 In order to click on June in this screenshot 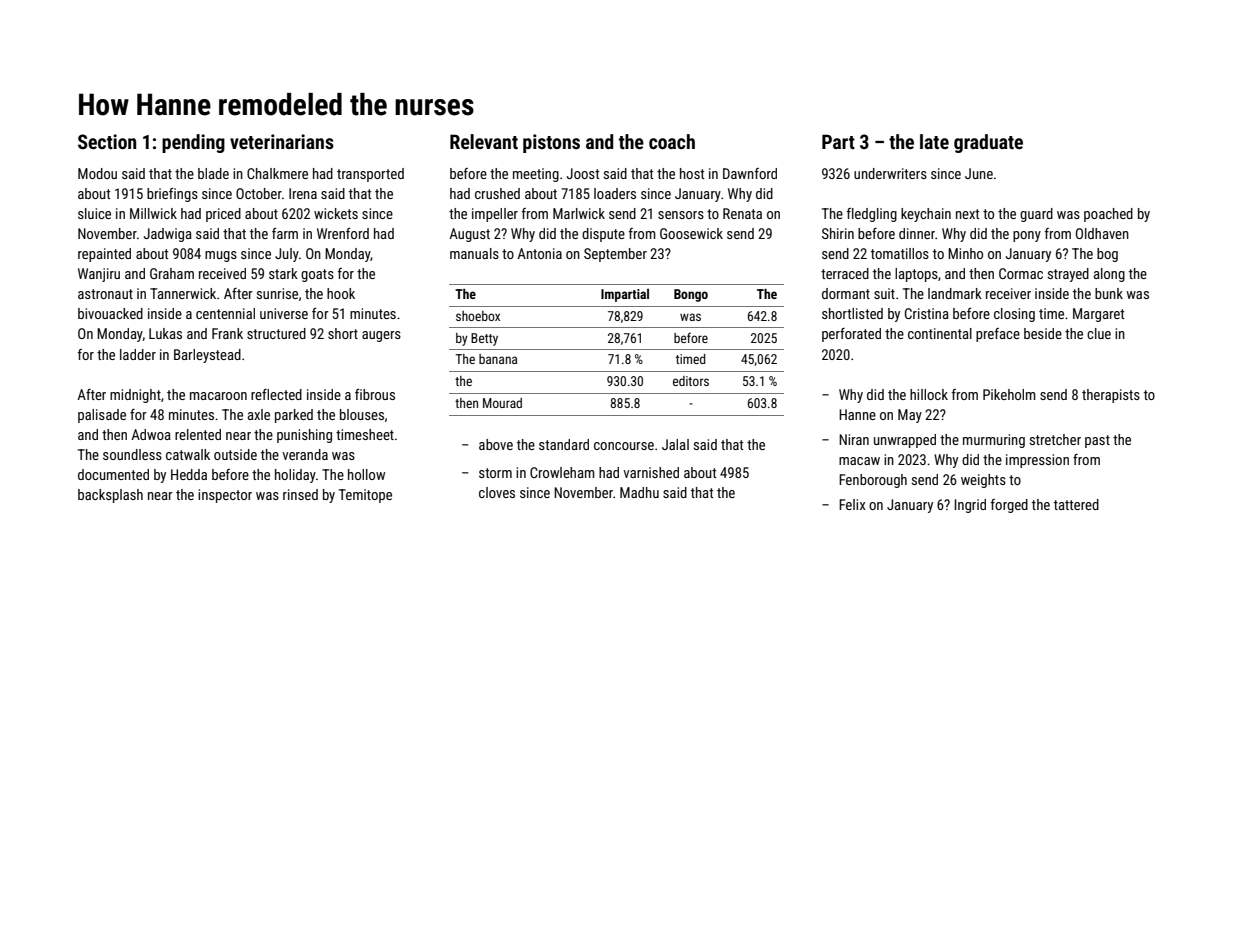, I will do `click(979, 173)`.
